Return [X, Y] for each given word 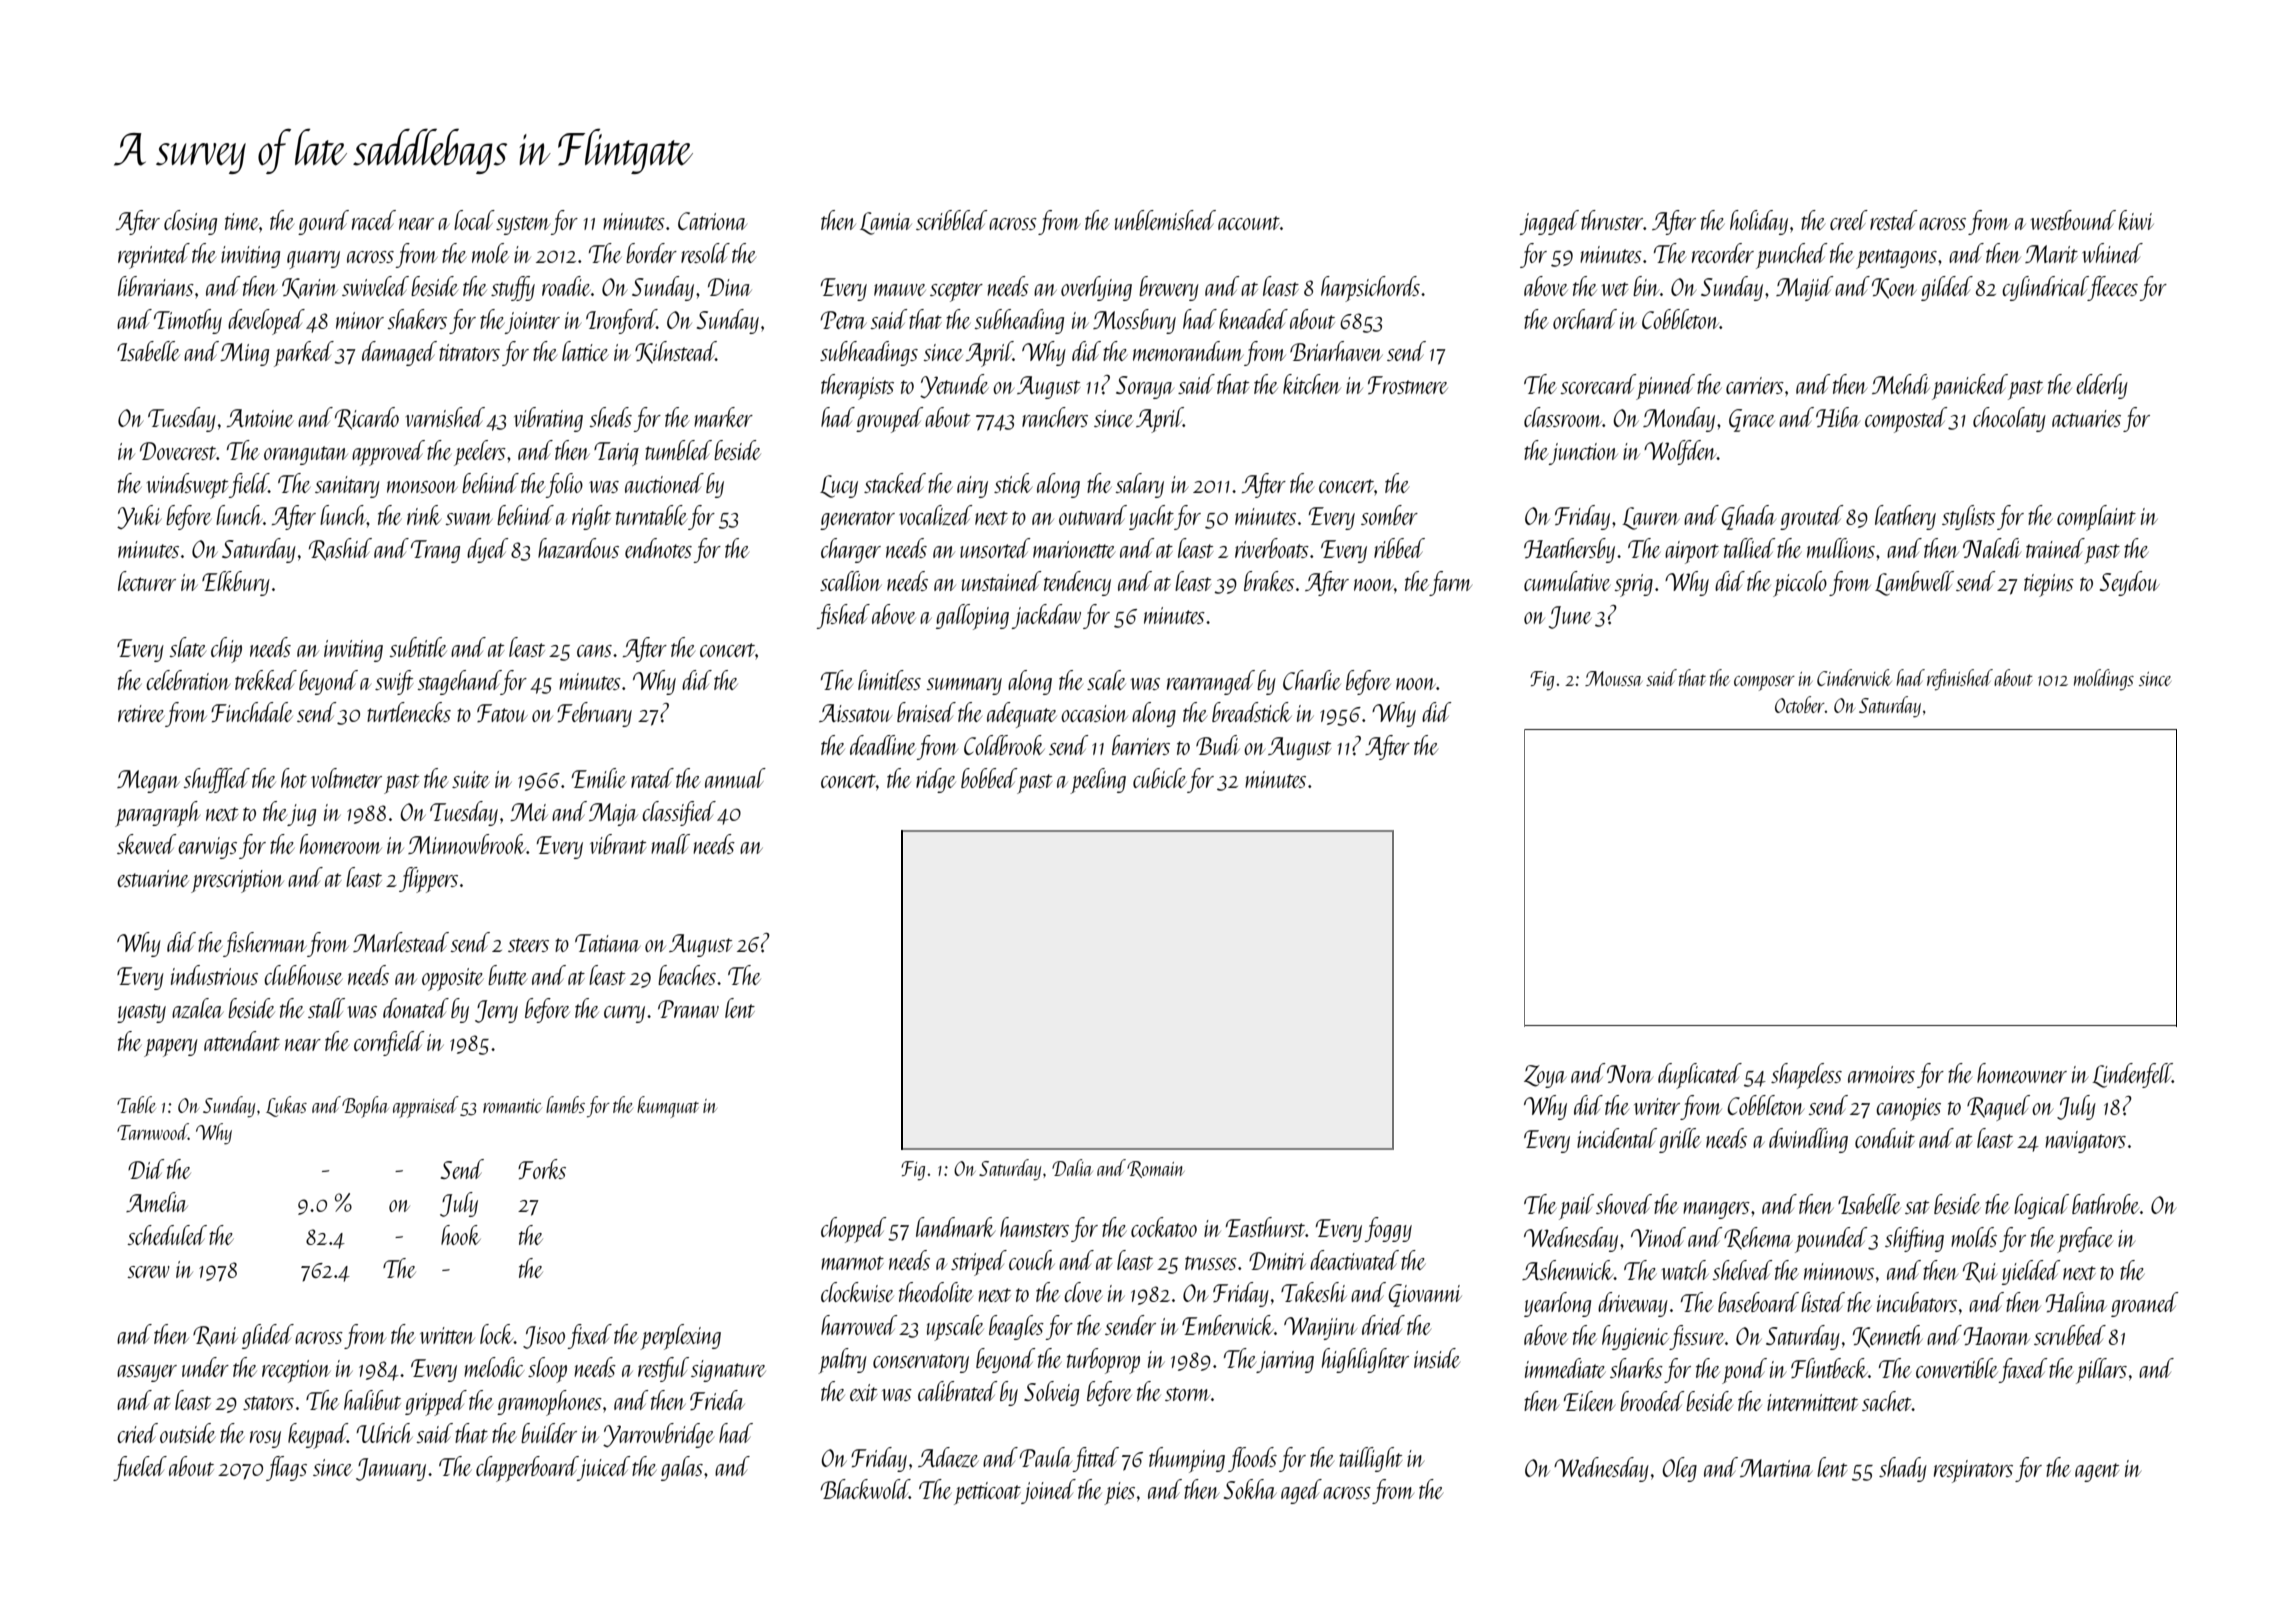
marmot [852, 1263]
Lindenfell [2132, 1075]
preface [2085, 1240]
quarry [313, 260]
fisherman [265, 944]
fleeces [2113, 288]
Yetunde [954, 386]
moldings [2104, 680]
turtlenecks [409, 712]
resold [705, 253]
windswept [188, 486]
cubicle [1160, 778]
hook [461, 1235]
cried [137, 1433]
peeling [1098, 781]
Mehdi [1901, 384]
